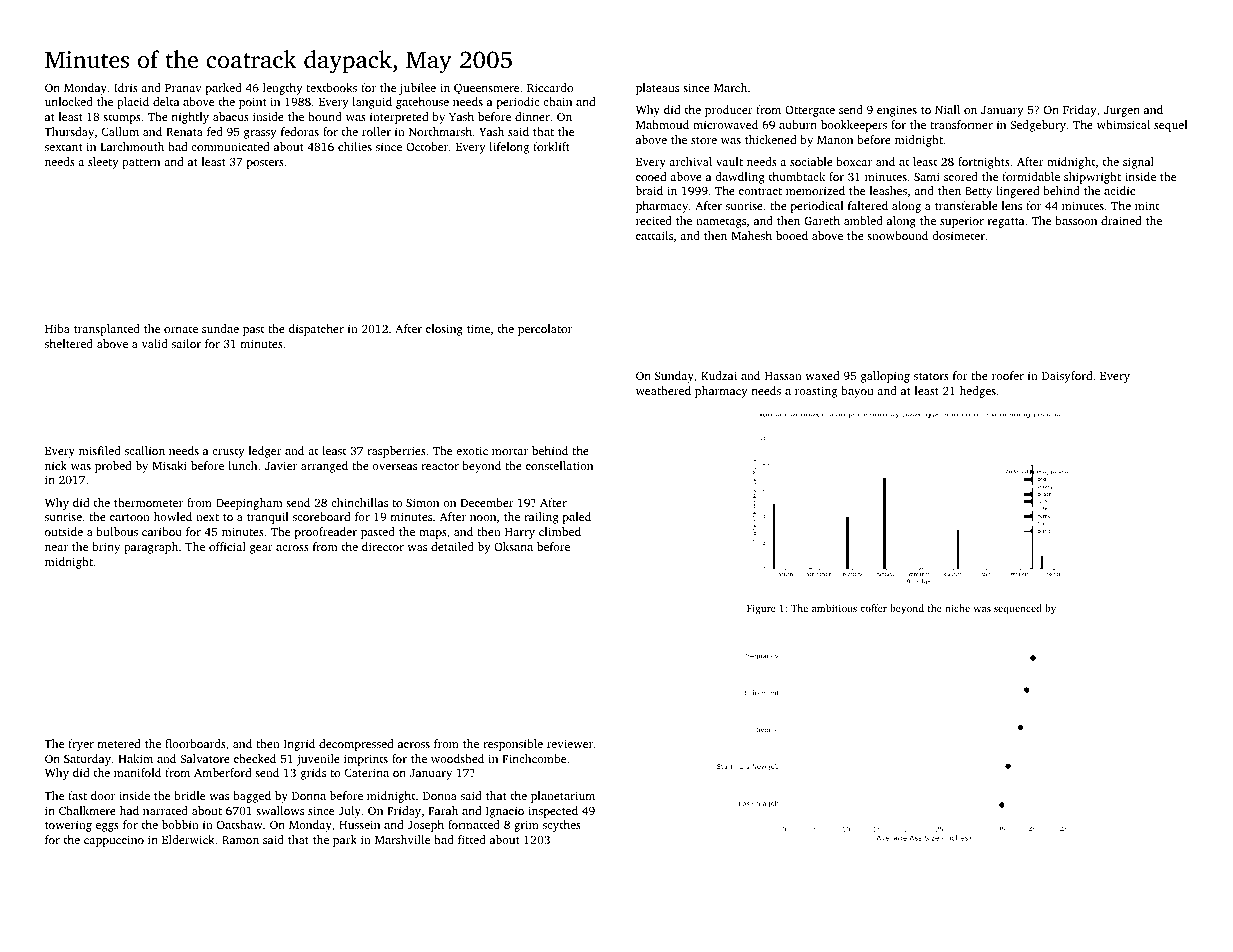 This image has width=1233, height=952. Describe the element at coordinates (1170, 126) in the image. I see `sequel` at that location.
